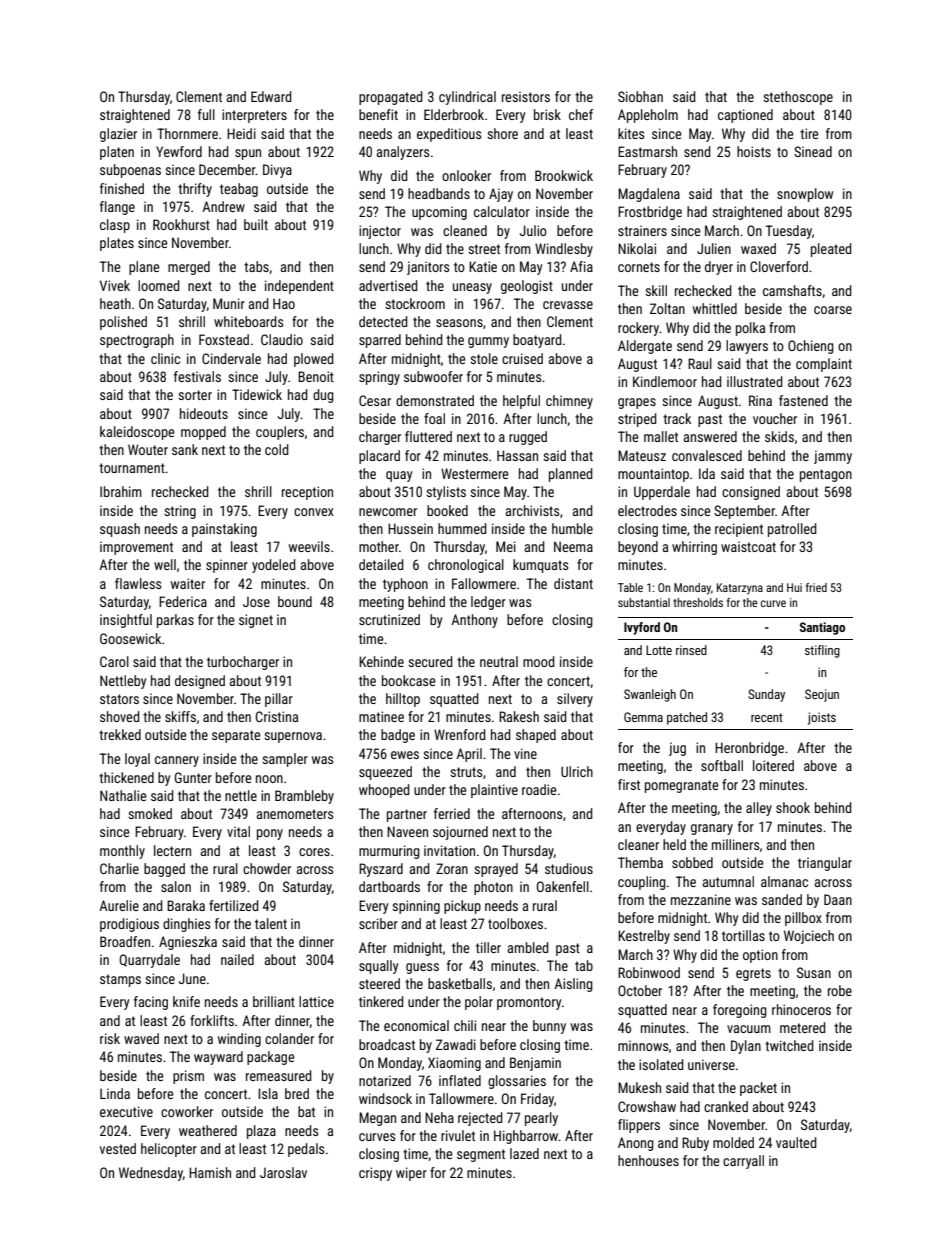  What do you see at coordinates (405, 585) in the screenshot?
I see `typhoon` at bounding box center [405, 585].
